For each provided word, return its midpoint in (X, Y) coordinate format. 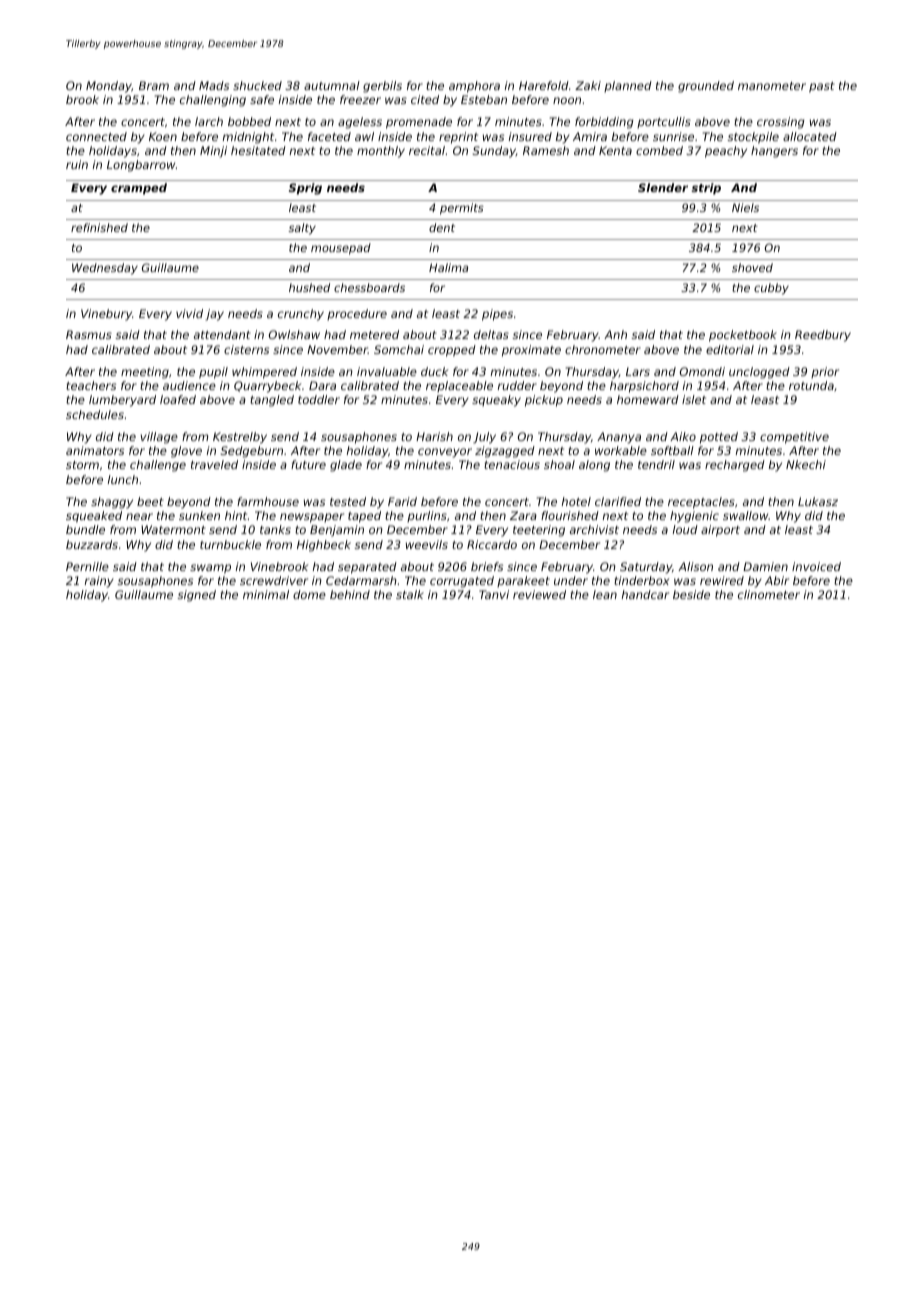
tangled (272, 401)
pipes (497, 315)
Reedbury (823, 336)
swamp (210, 569)
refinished (99, 227)
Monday (109, 87)
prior (825, 372)
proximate (531, 351)
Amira (590, 136)
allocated (810, 136)
